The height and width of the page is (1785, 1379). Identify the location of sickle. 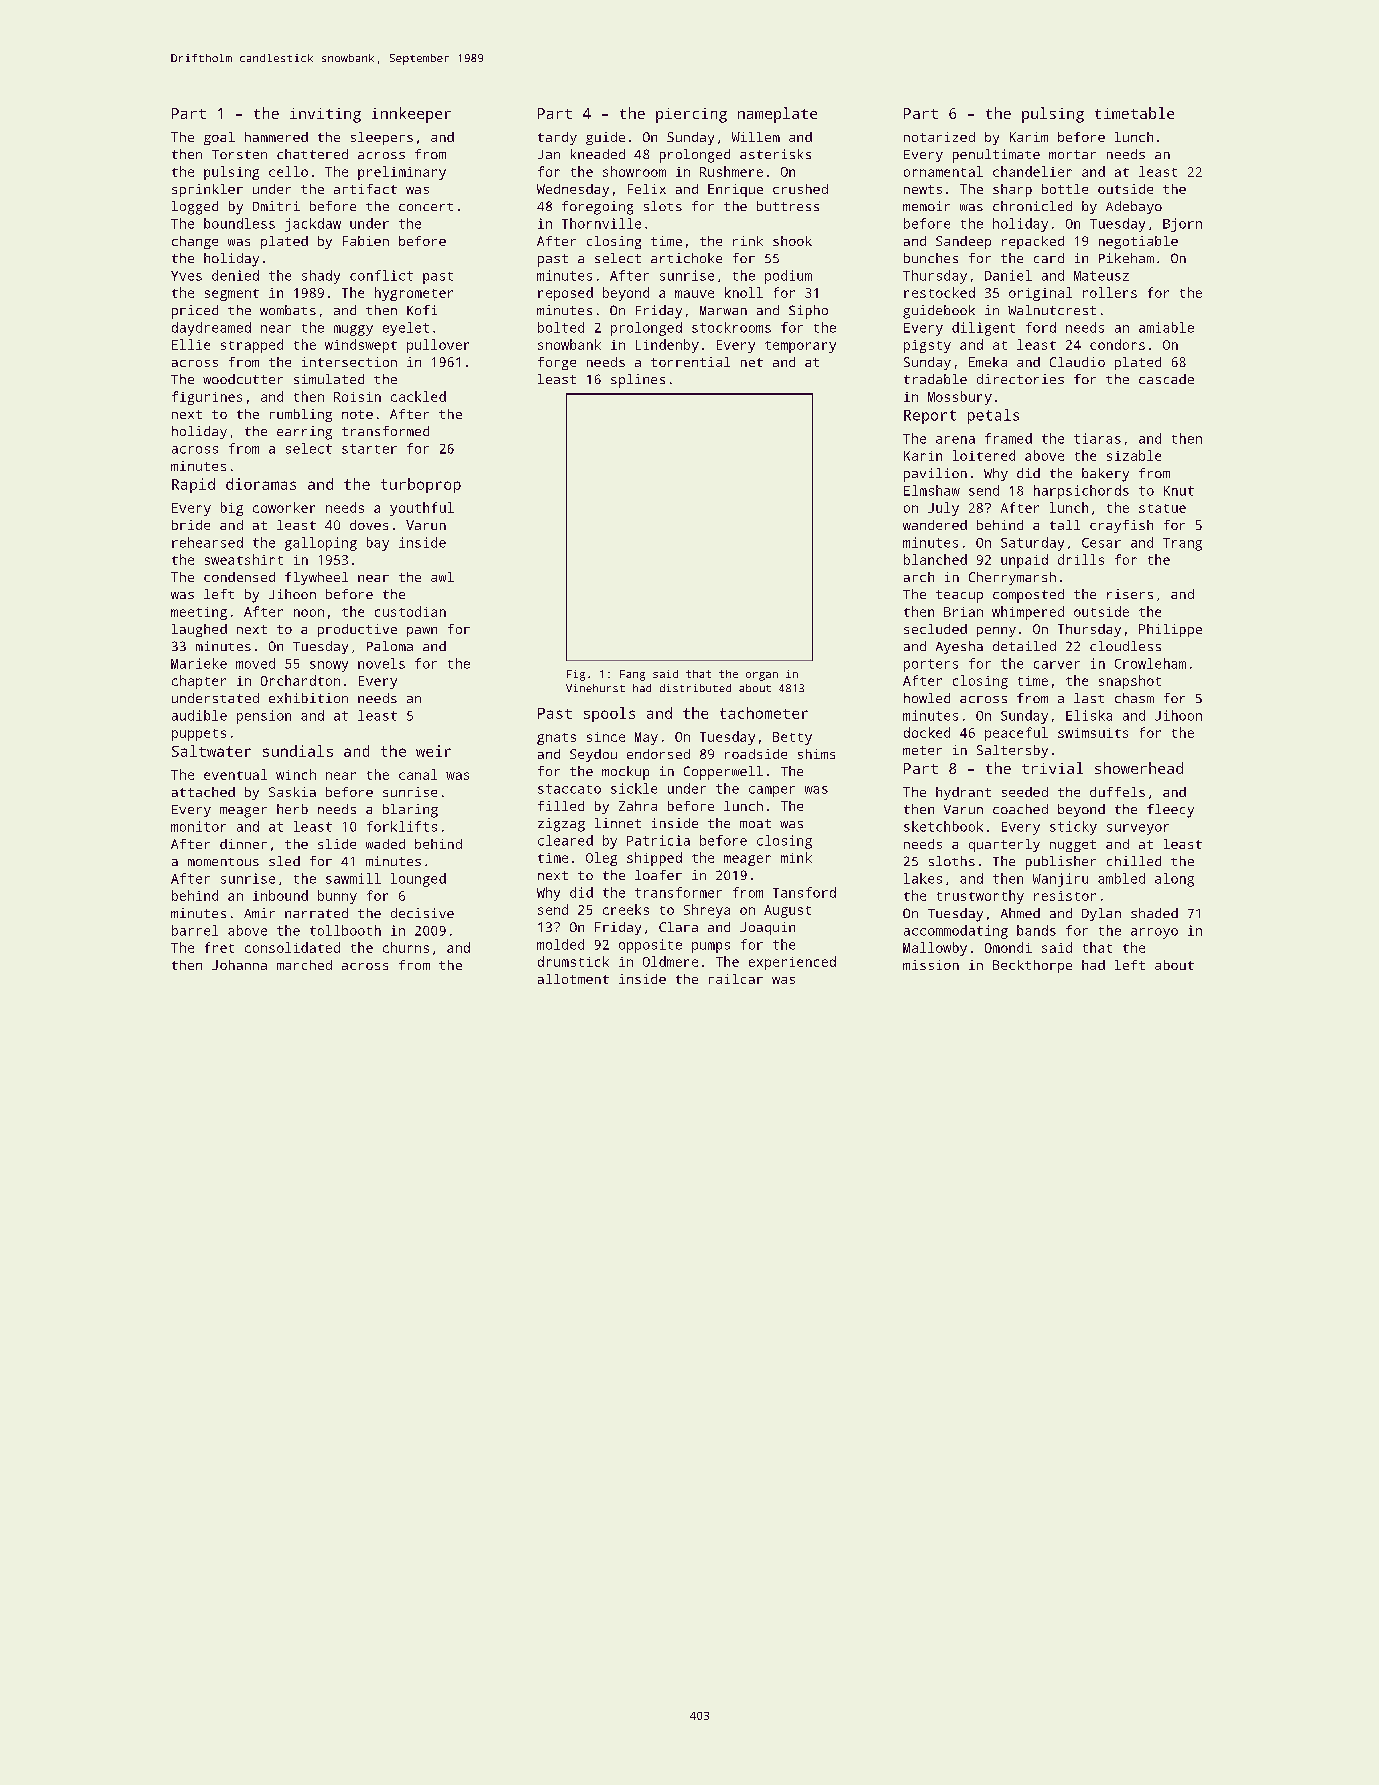
(634, 788).
